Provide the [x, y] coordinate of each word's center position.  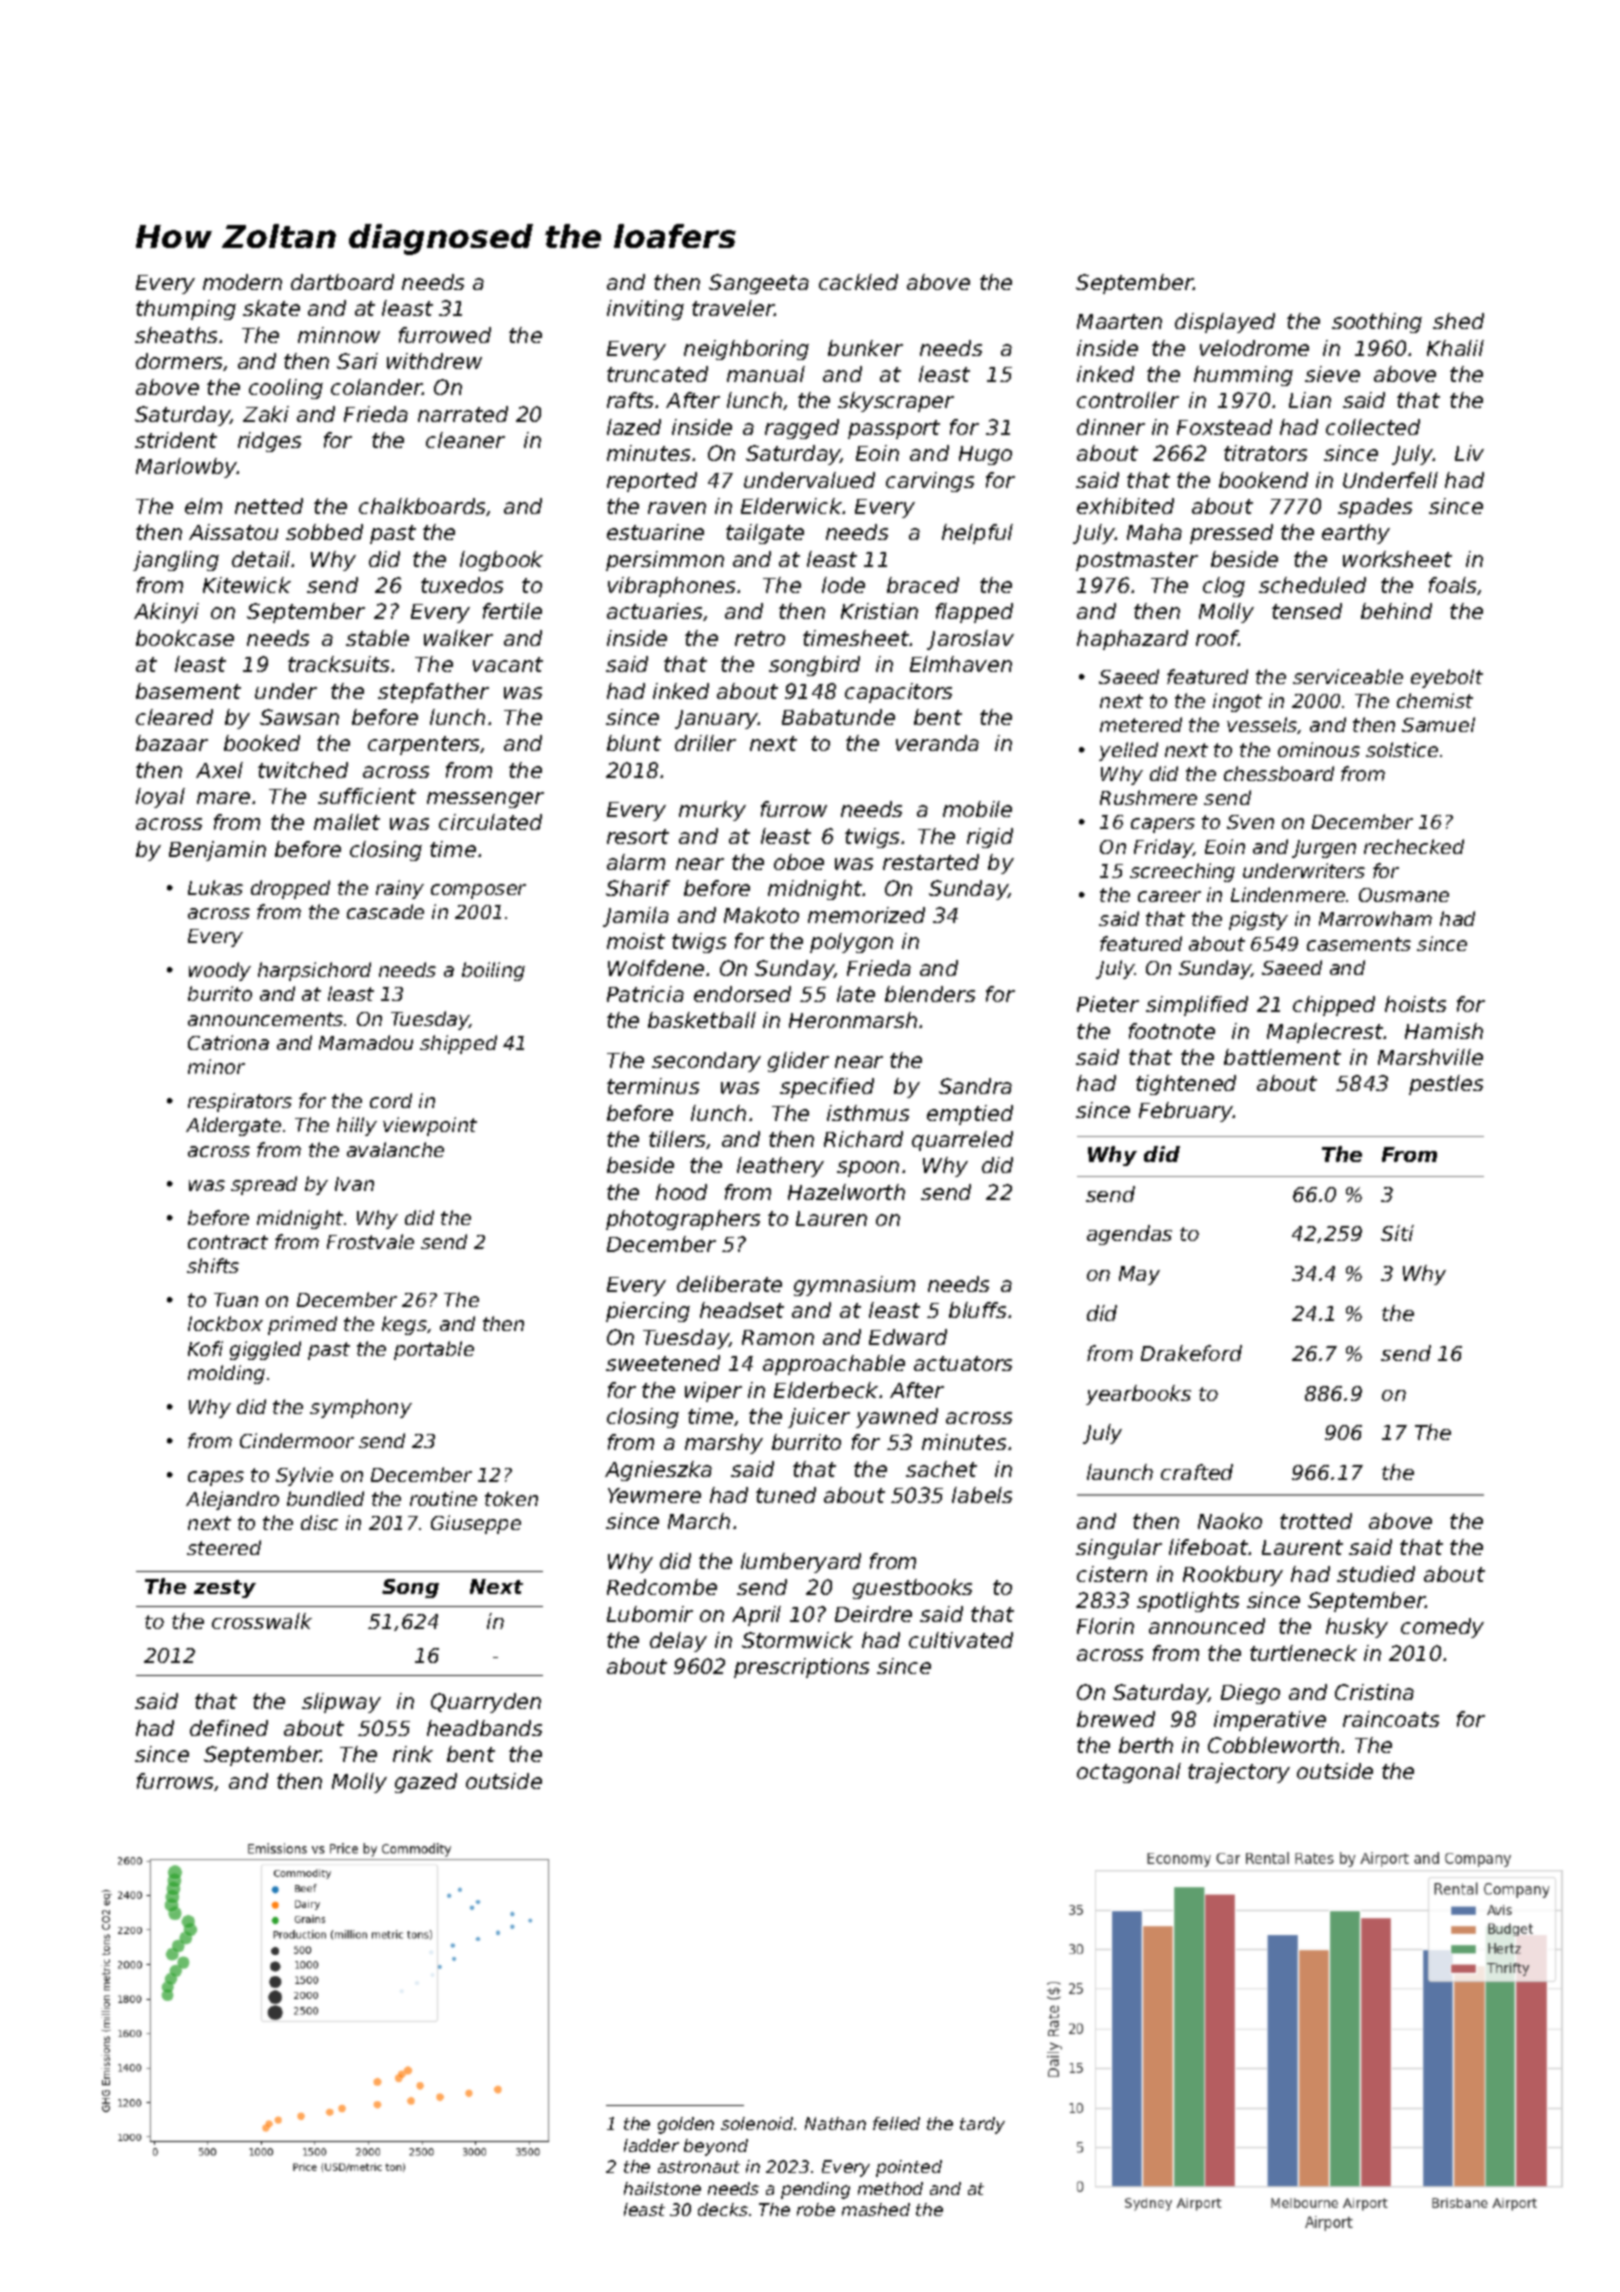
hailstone [662, 2188]
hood [681, 1192]
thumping [186, 310]
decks [723, 2209]
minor [216, 1066]
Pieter [1108, 1004]
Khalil [1455, 348]
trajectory [1239, 1773]
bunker [865, 348]
